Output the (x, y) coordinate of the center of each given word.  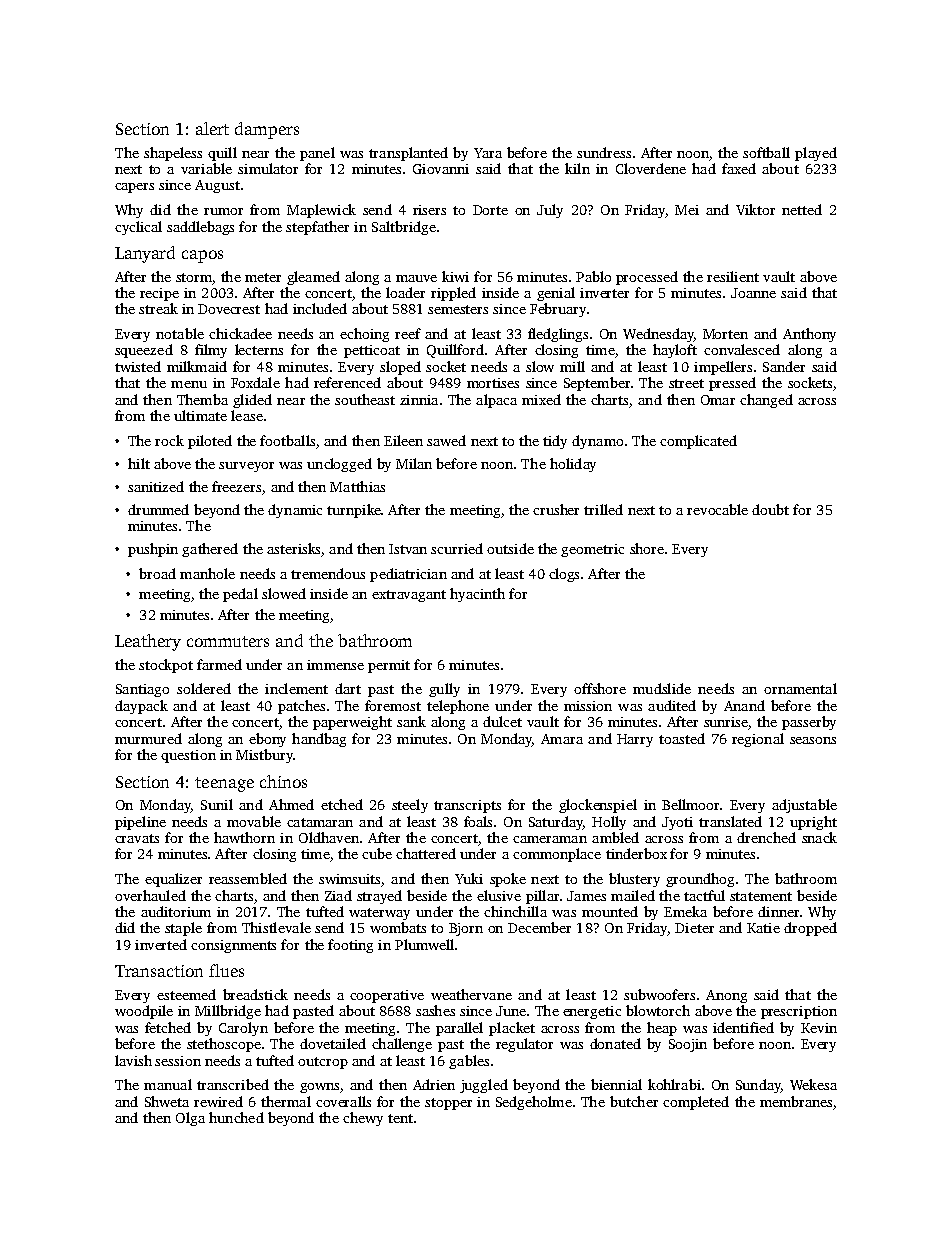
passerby (809, 723)
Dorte (490, 210)
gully (444, 690)
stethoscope (224, 1045)
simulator (268, 168)
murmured (148, 738)
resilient (733, 276)
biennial (616, 1084)
